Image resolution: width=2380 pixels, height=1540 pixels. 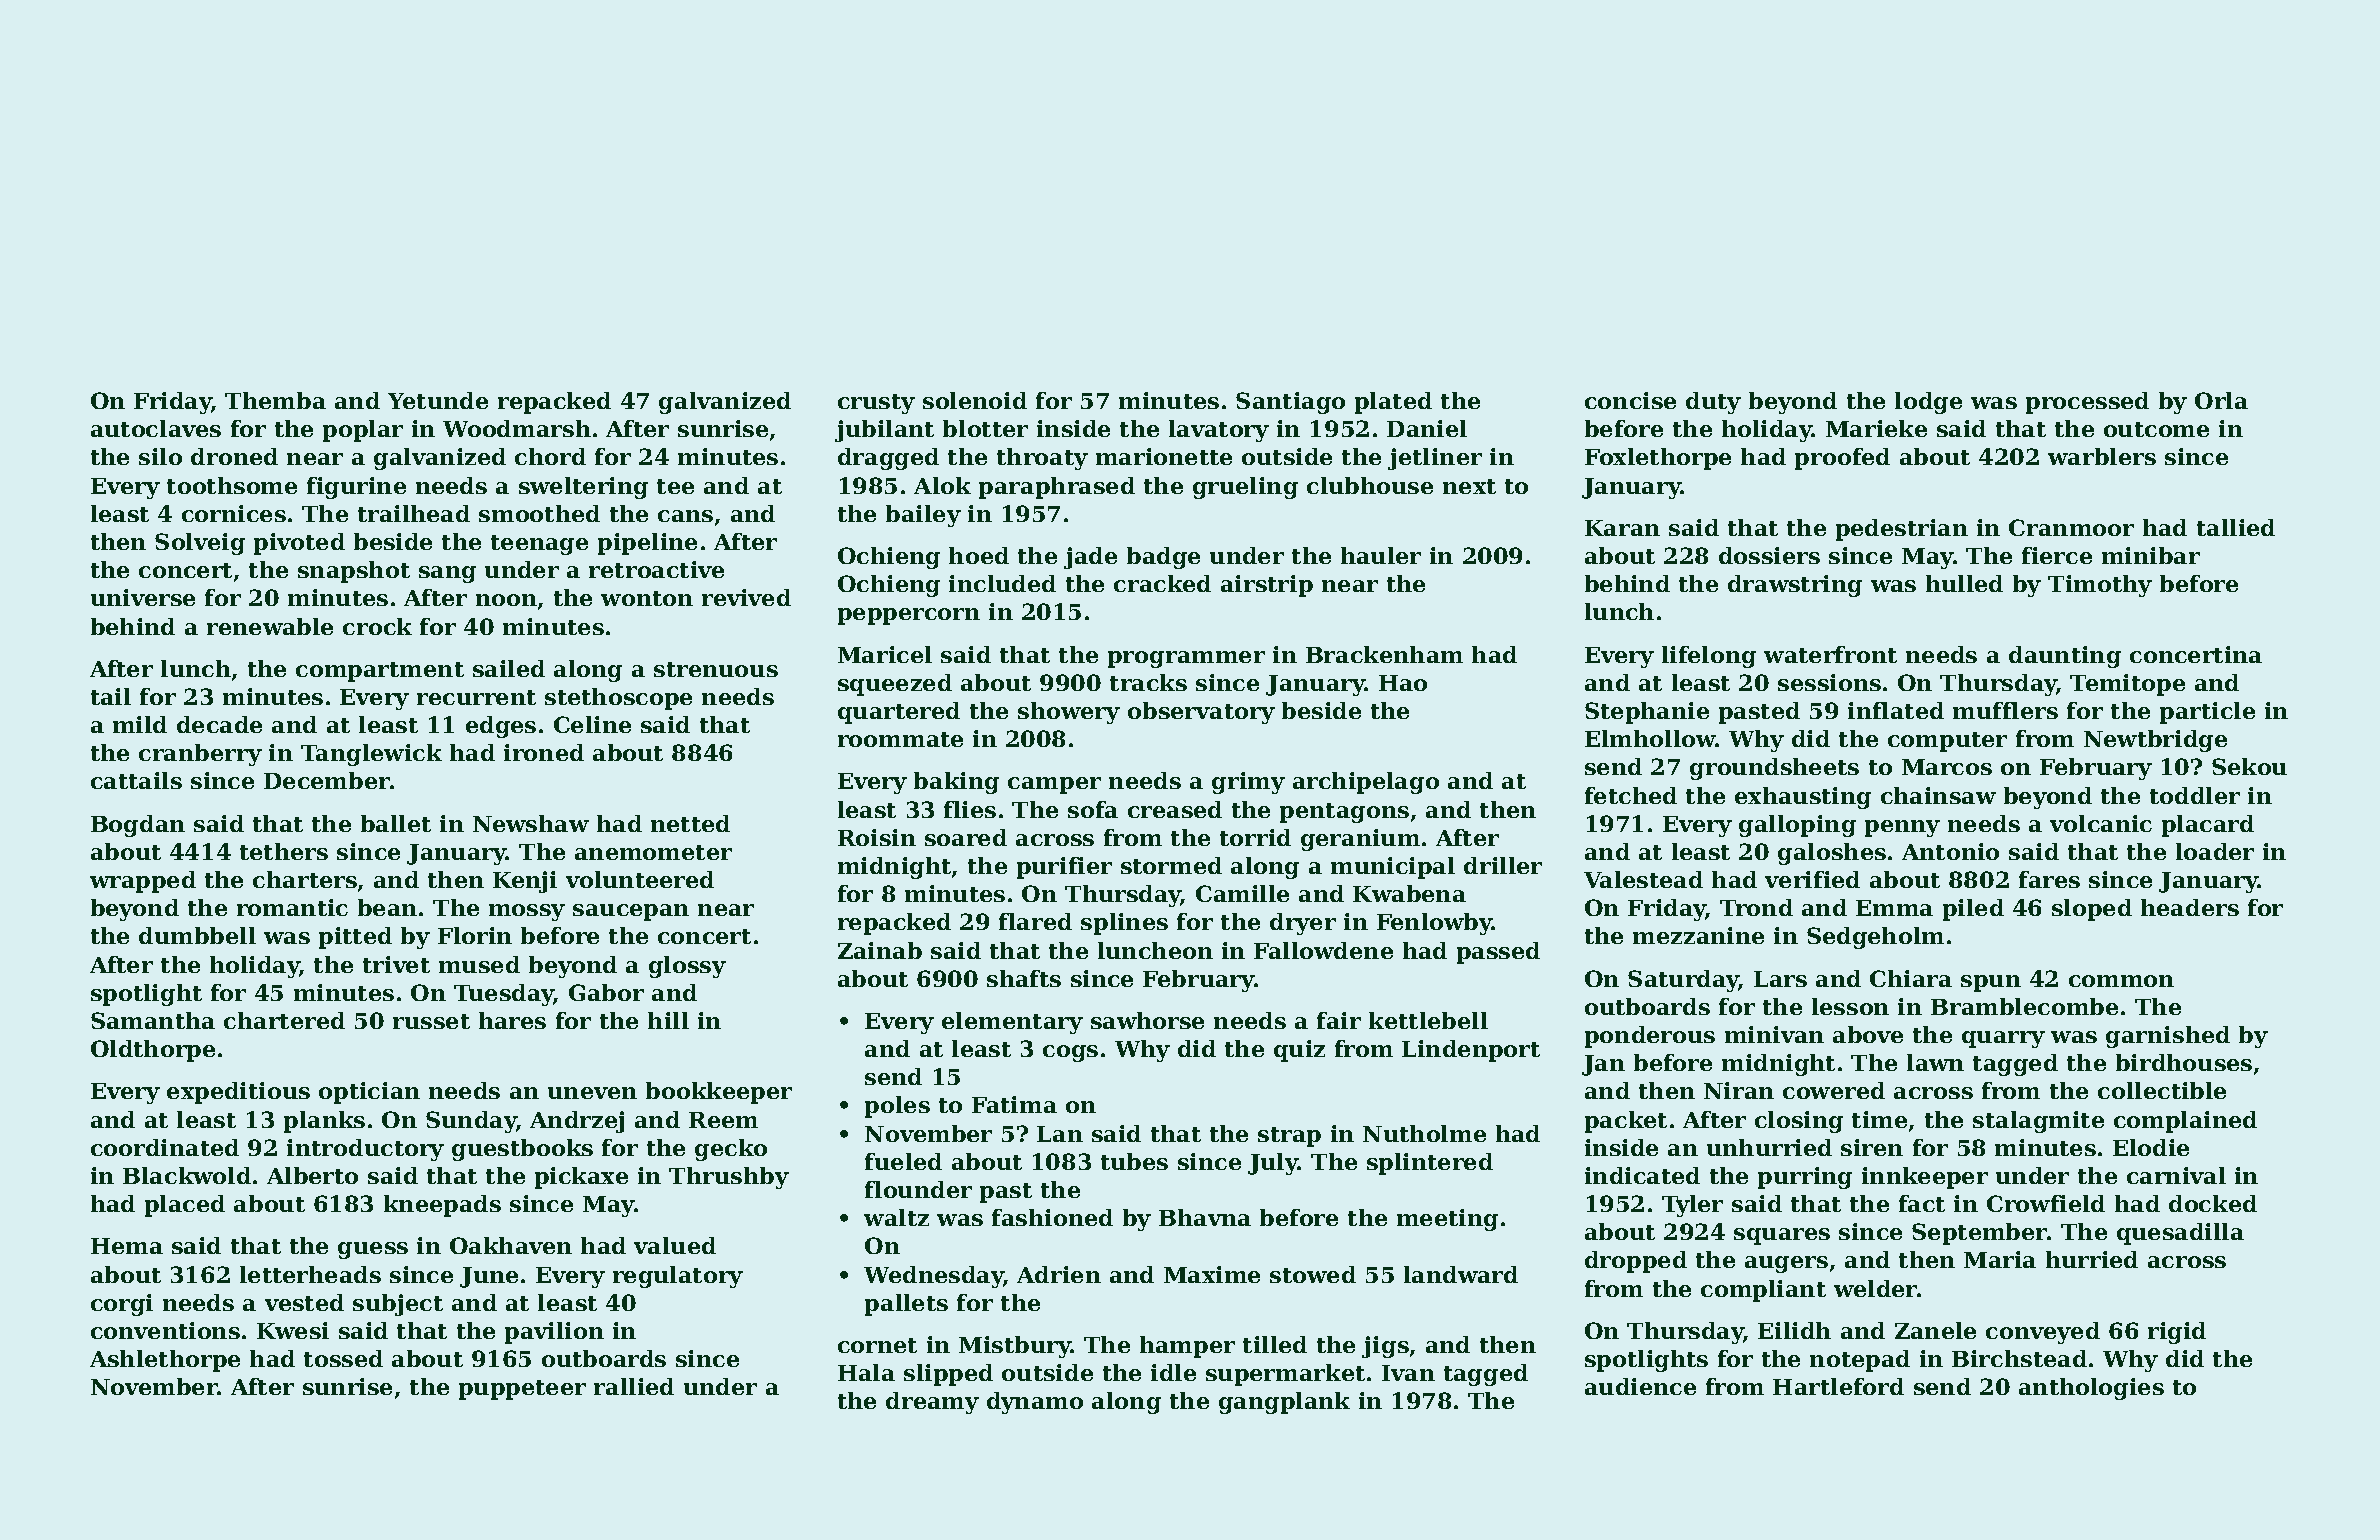 I want to click on waterfront, so click(x=1830, y=654).
